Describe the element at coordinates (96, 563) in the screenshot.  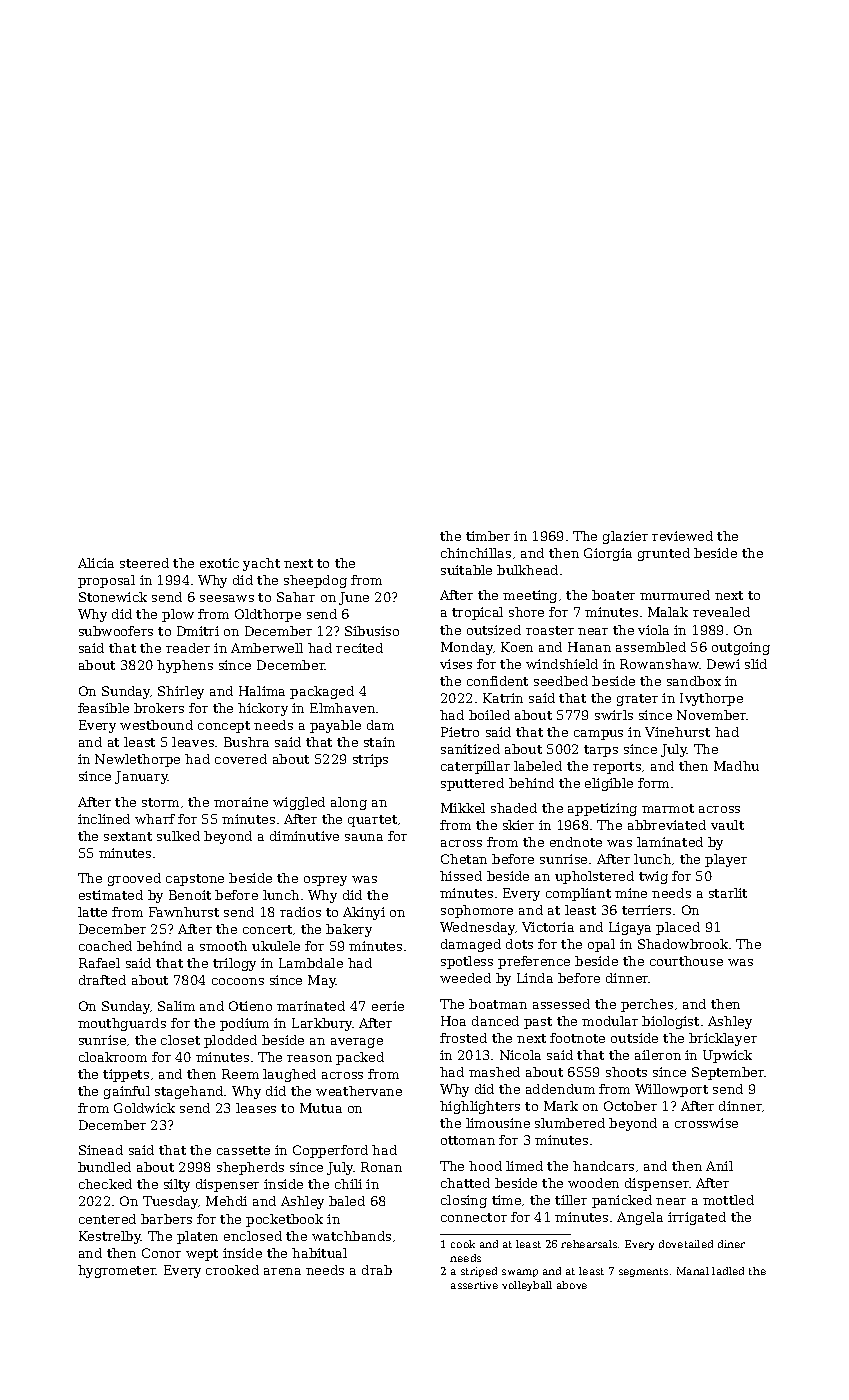
I see `Alicia` at that location.
